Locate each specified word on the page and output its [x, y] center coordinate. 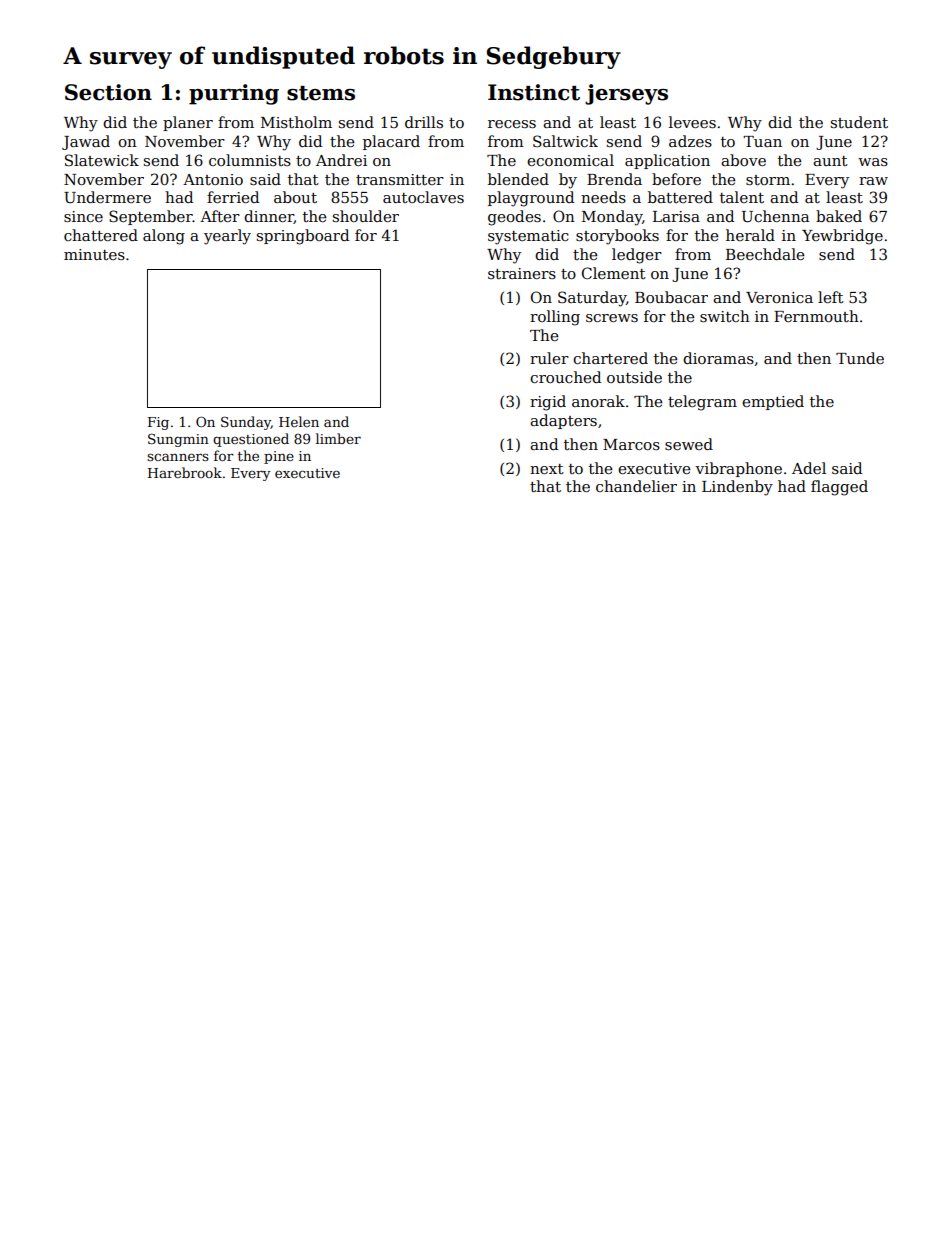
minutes [94, 254]
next [547, 469]
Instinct [534, 92]
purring [234, 94]
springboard [303, 237]
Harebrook [185, 472]
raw [873, 181]
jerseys [626, 94]
